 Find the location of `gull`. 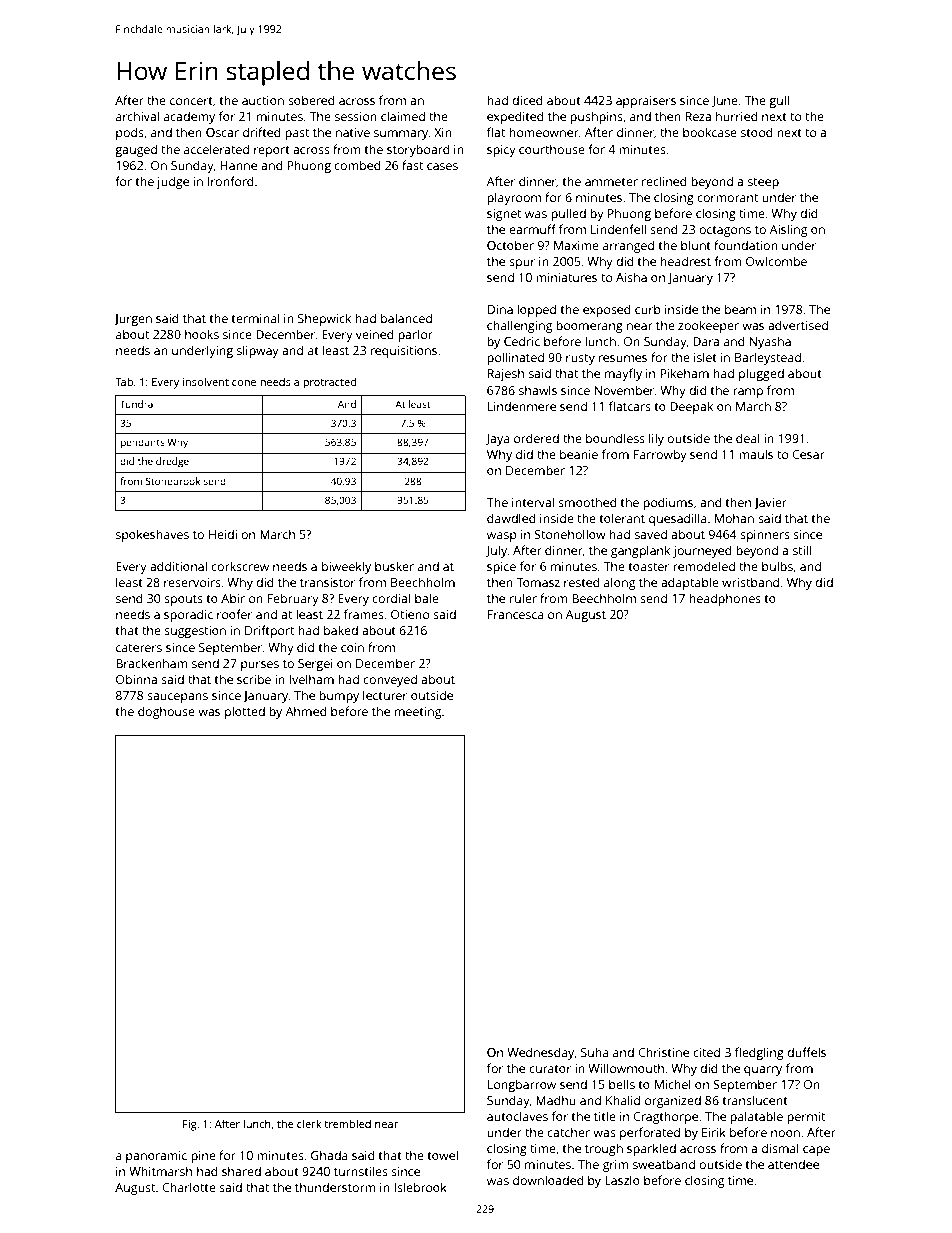

gull is located at coordinates (779, 101).
